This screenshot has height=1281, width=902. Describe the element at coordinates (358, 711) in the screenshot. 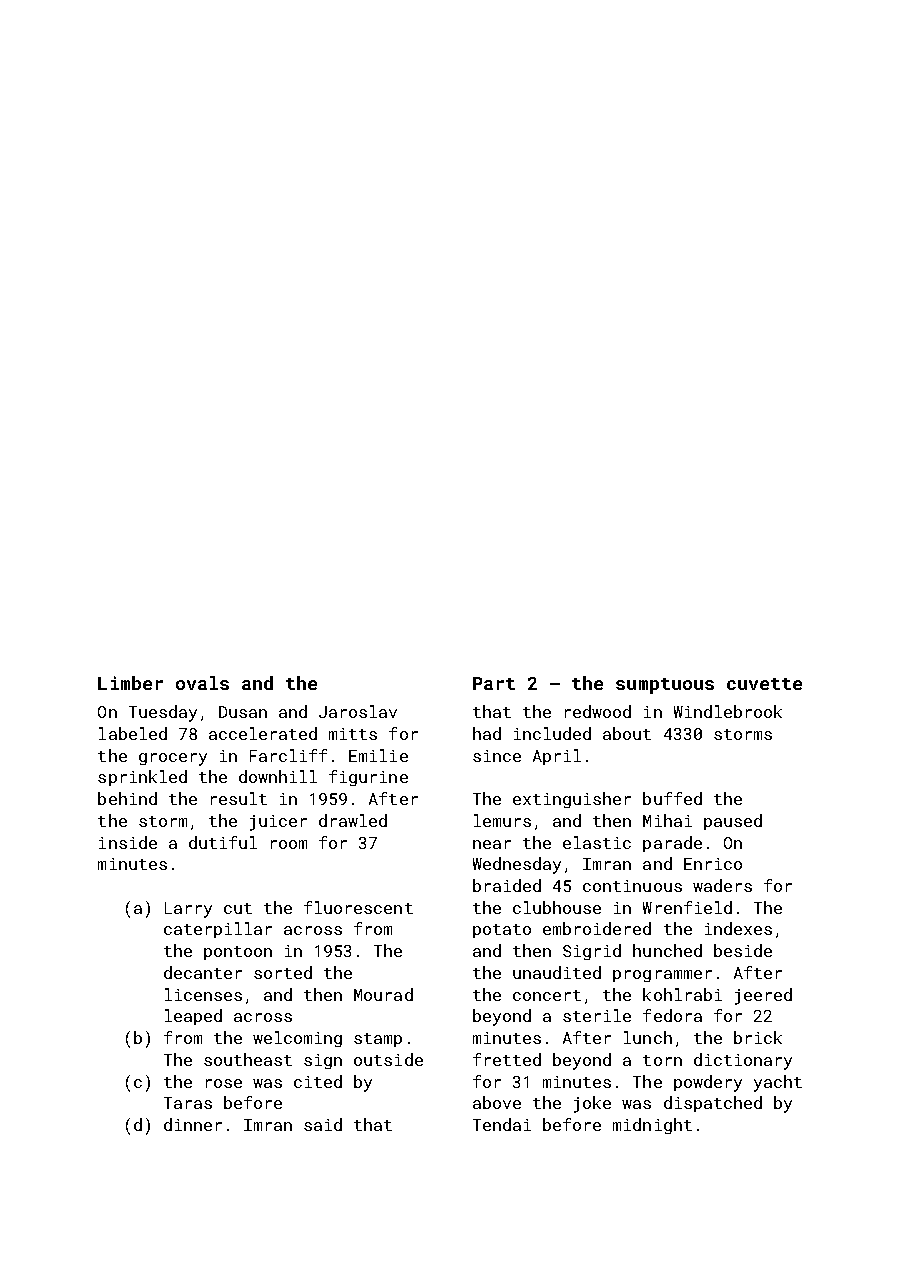

I see `Jaroslav` at that location.
